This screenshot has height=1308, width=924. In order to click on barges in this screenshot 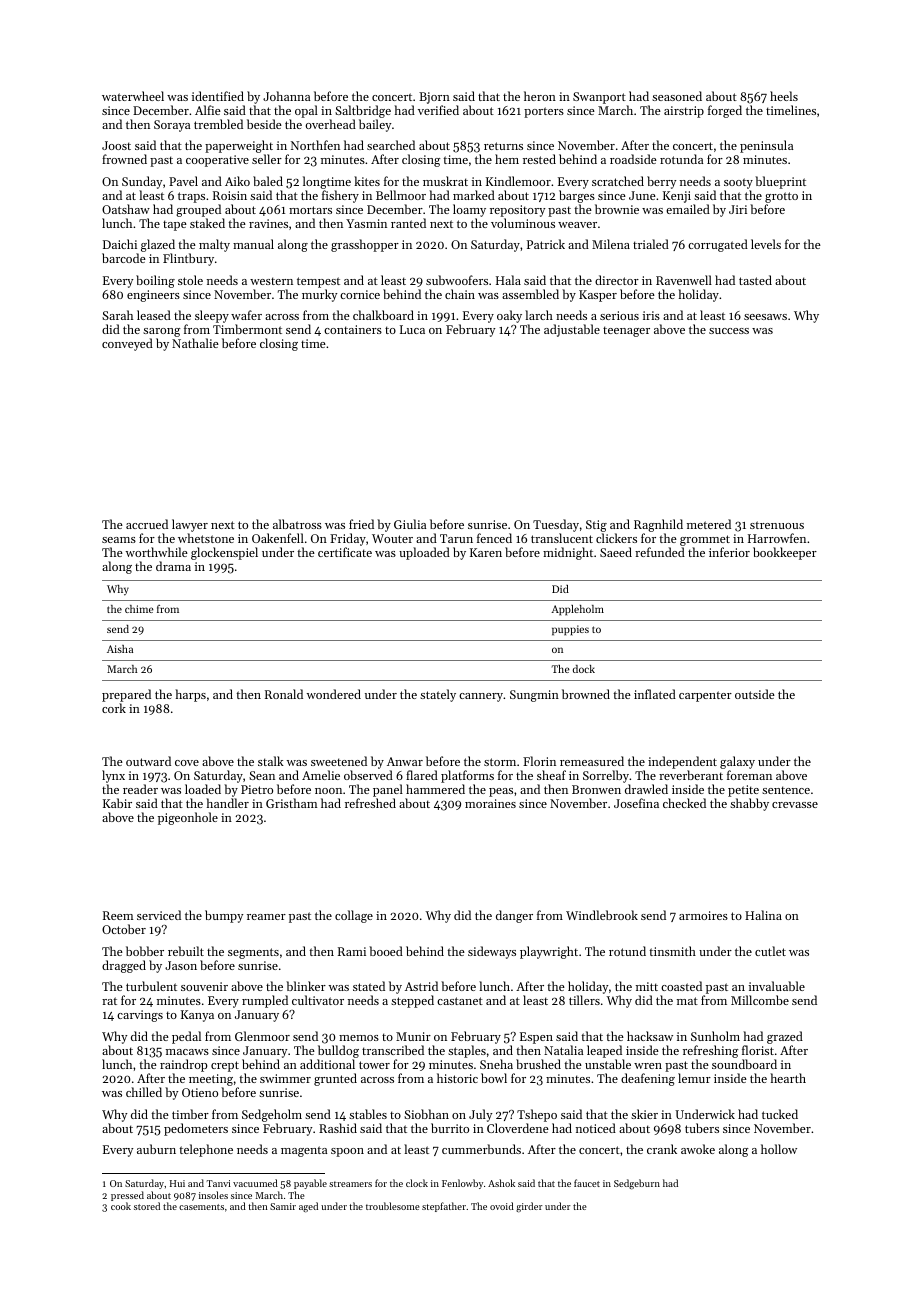, I will do `click(577, 196)`.
